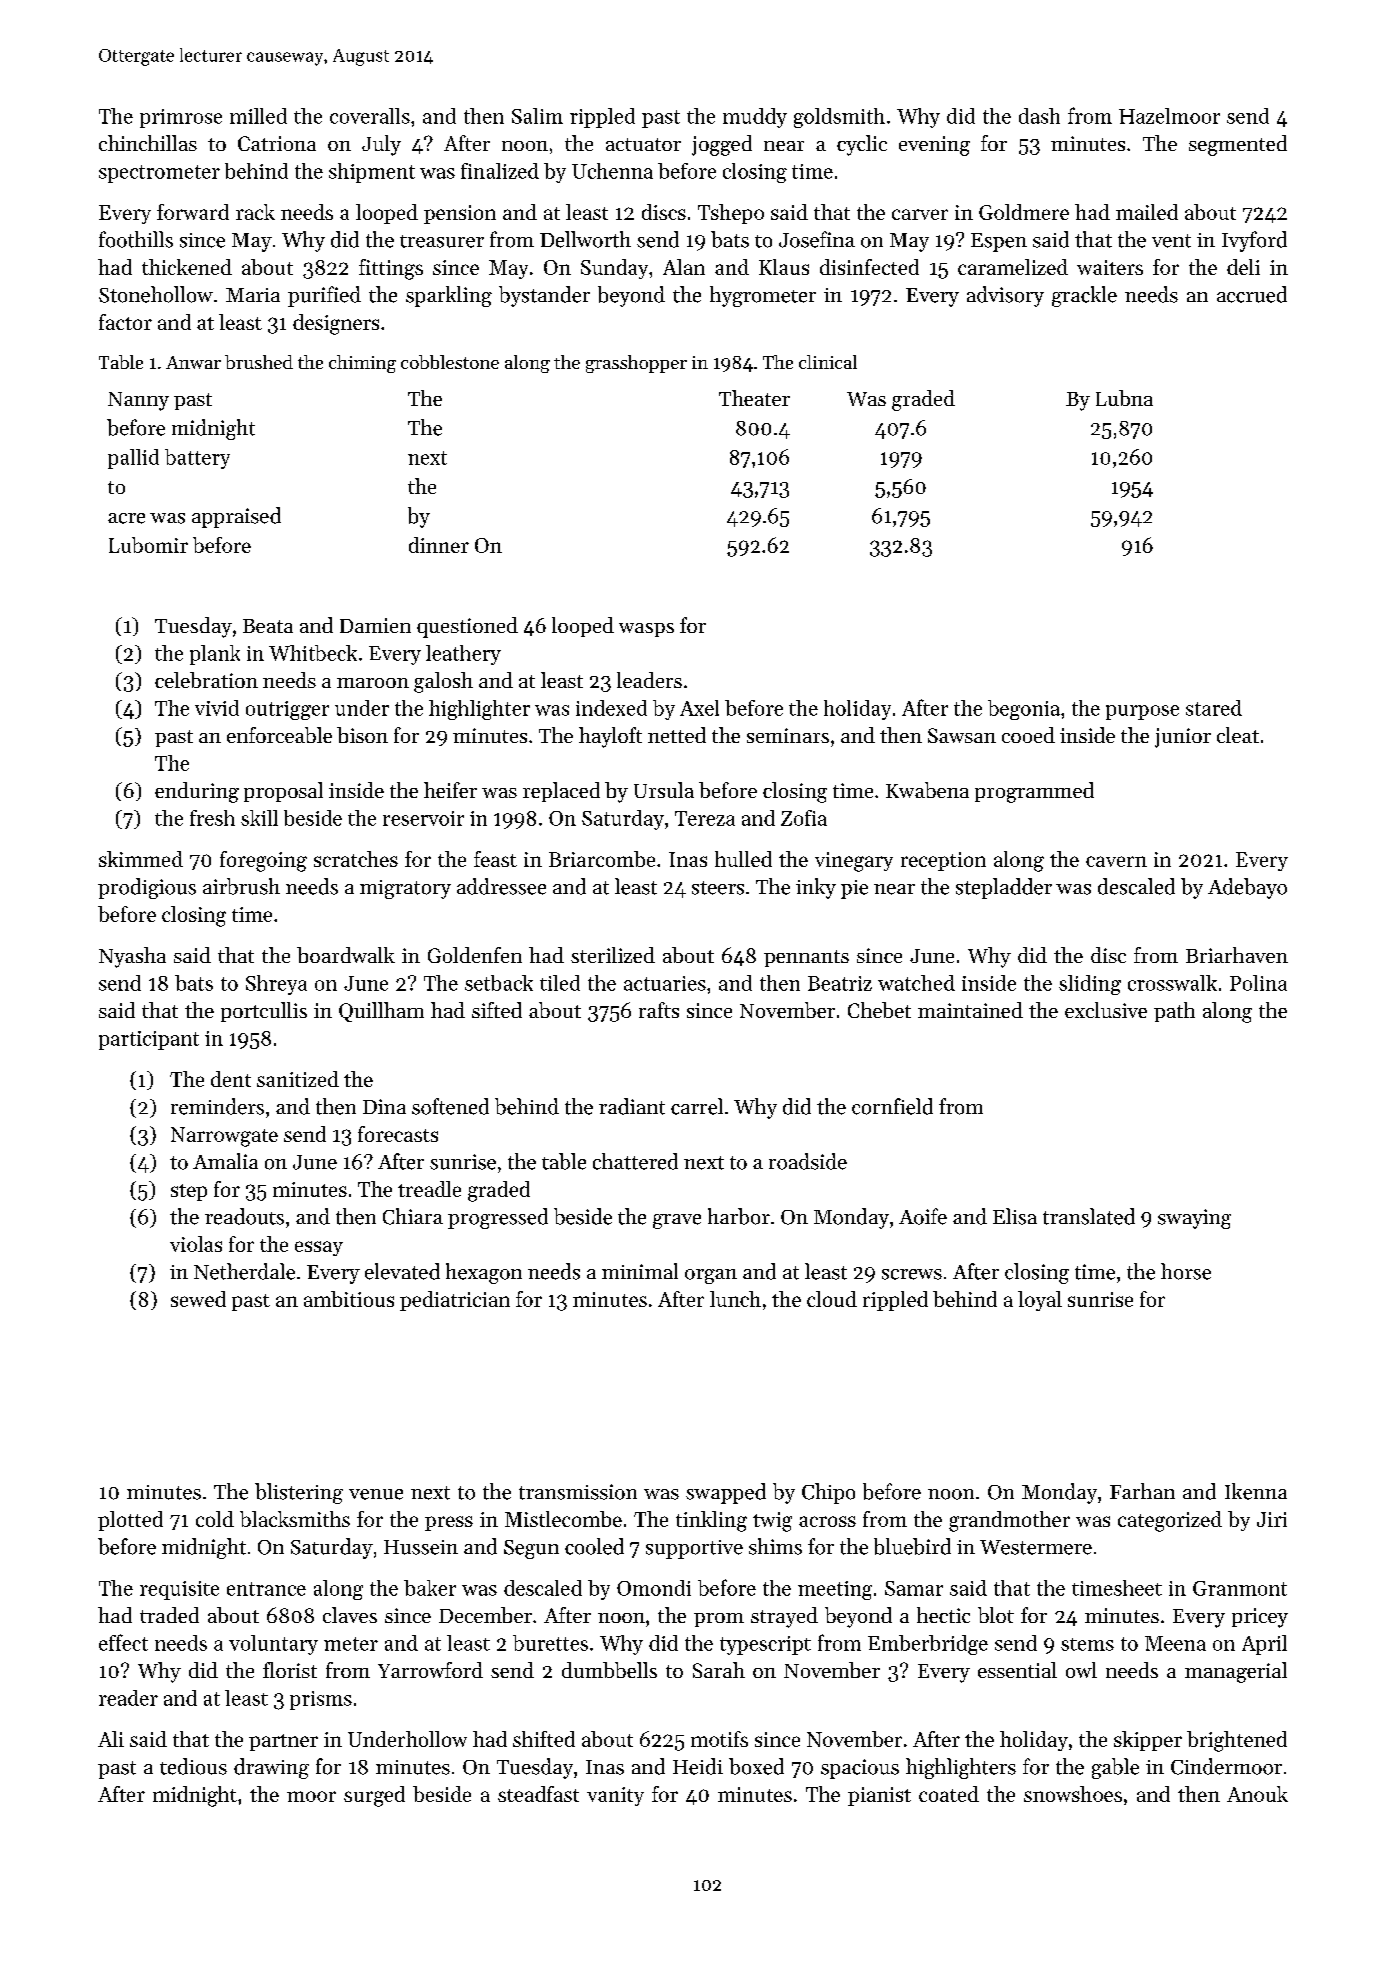  Describe the element at coordinates (839, 118) in the screenshot. I see `goldsmith` at that location.
